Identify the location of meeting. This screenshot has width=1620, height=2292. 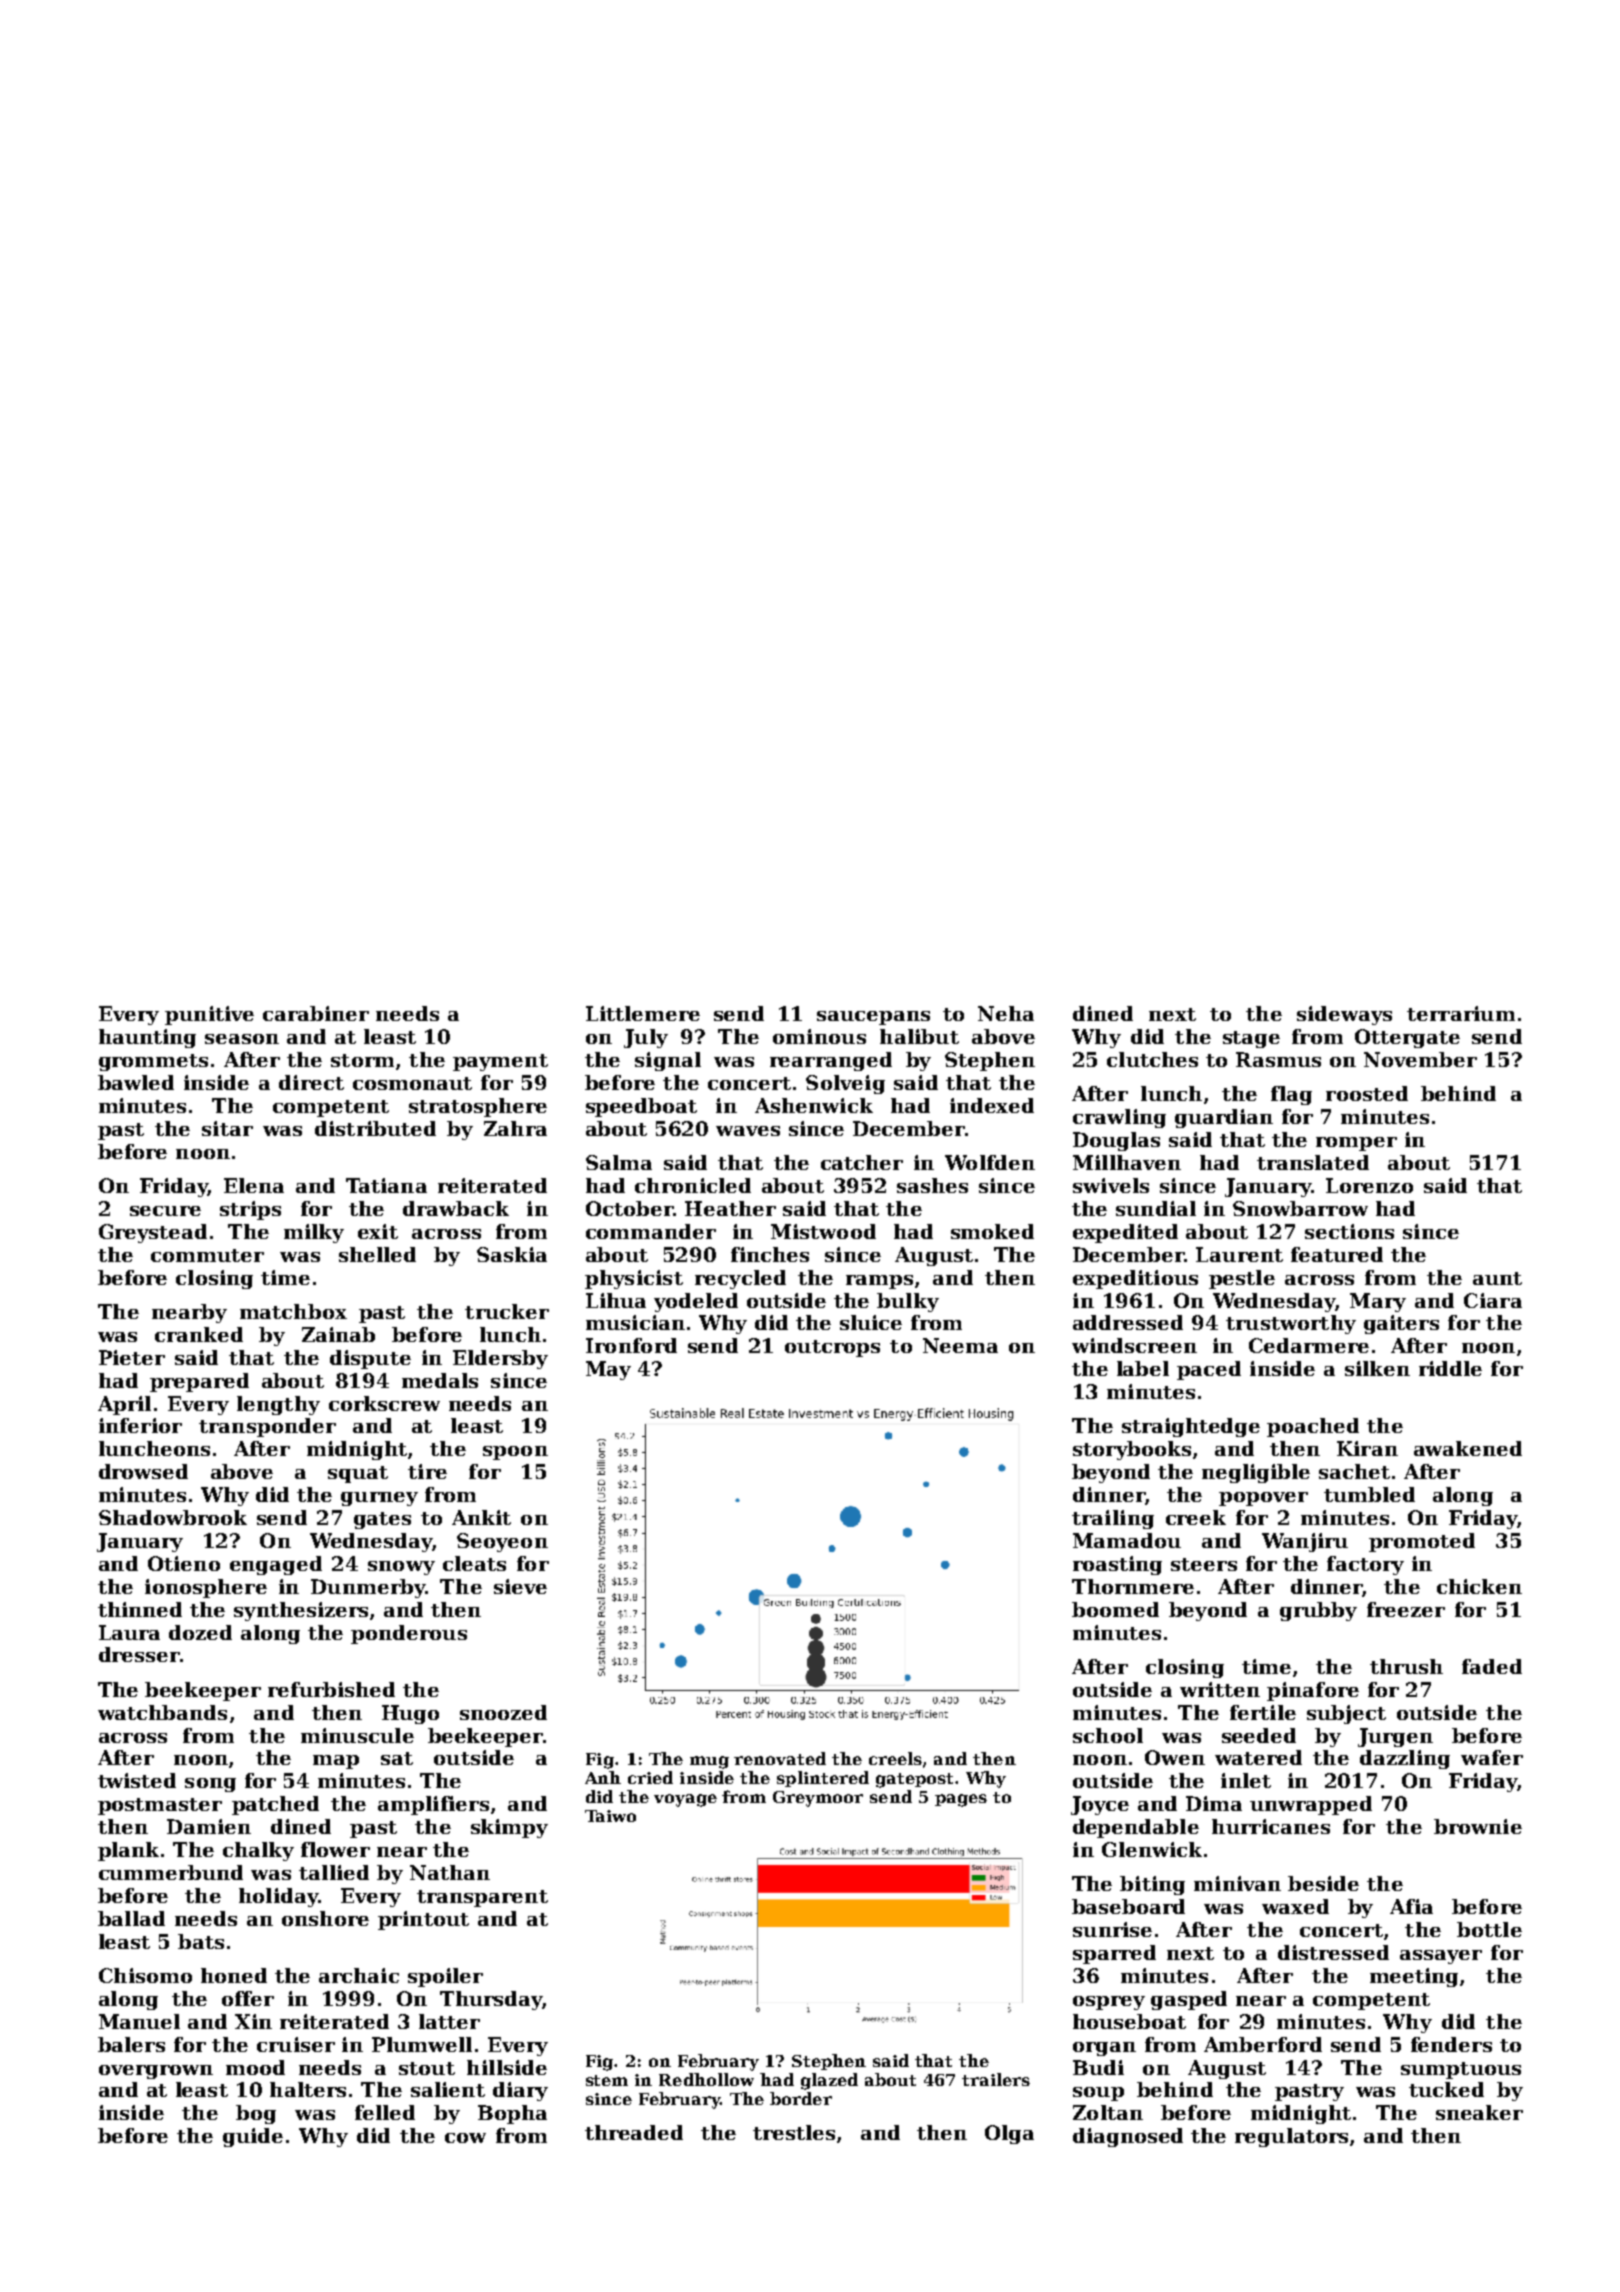
(1414, 1977).
